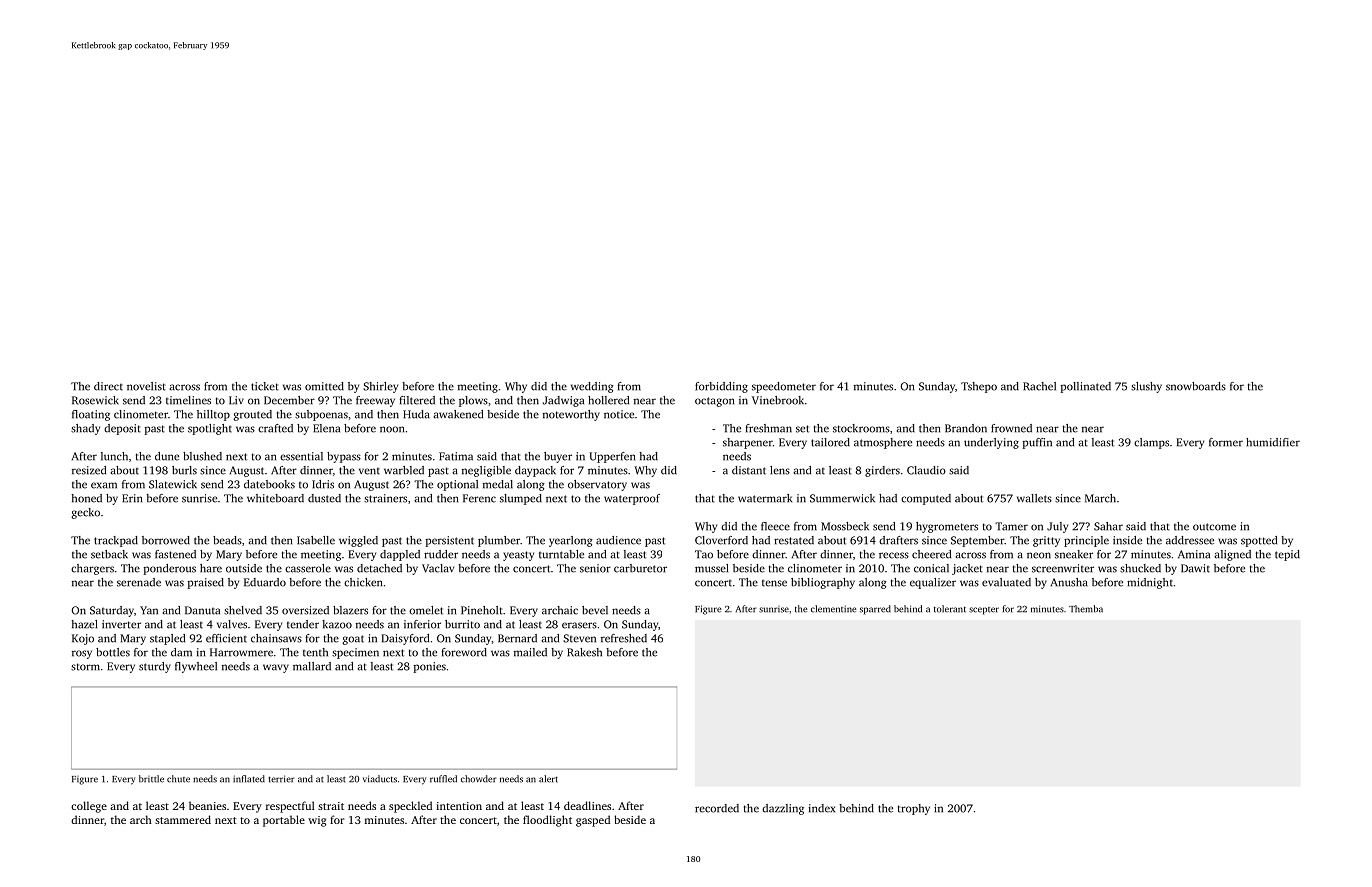  Describe the element at coordinates (499, 541) in the page. I see `plumber` at that location.
